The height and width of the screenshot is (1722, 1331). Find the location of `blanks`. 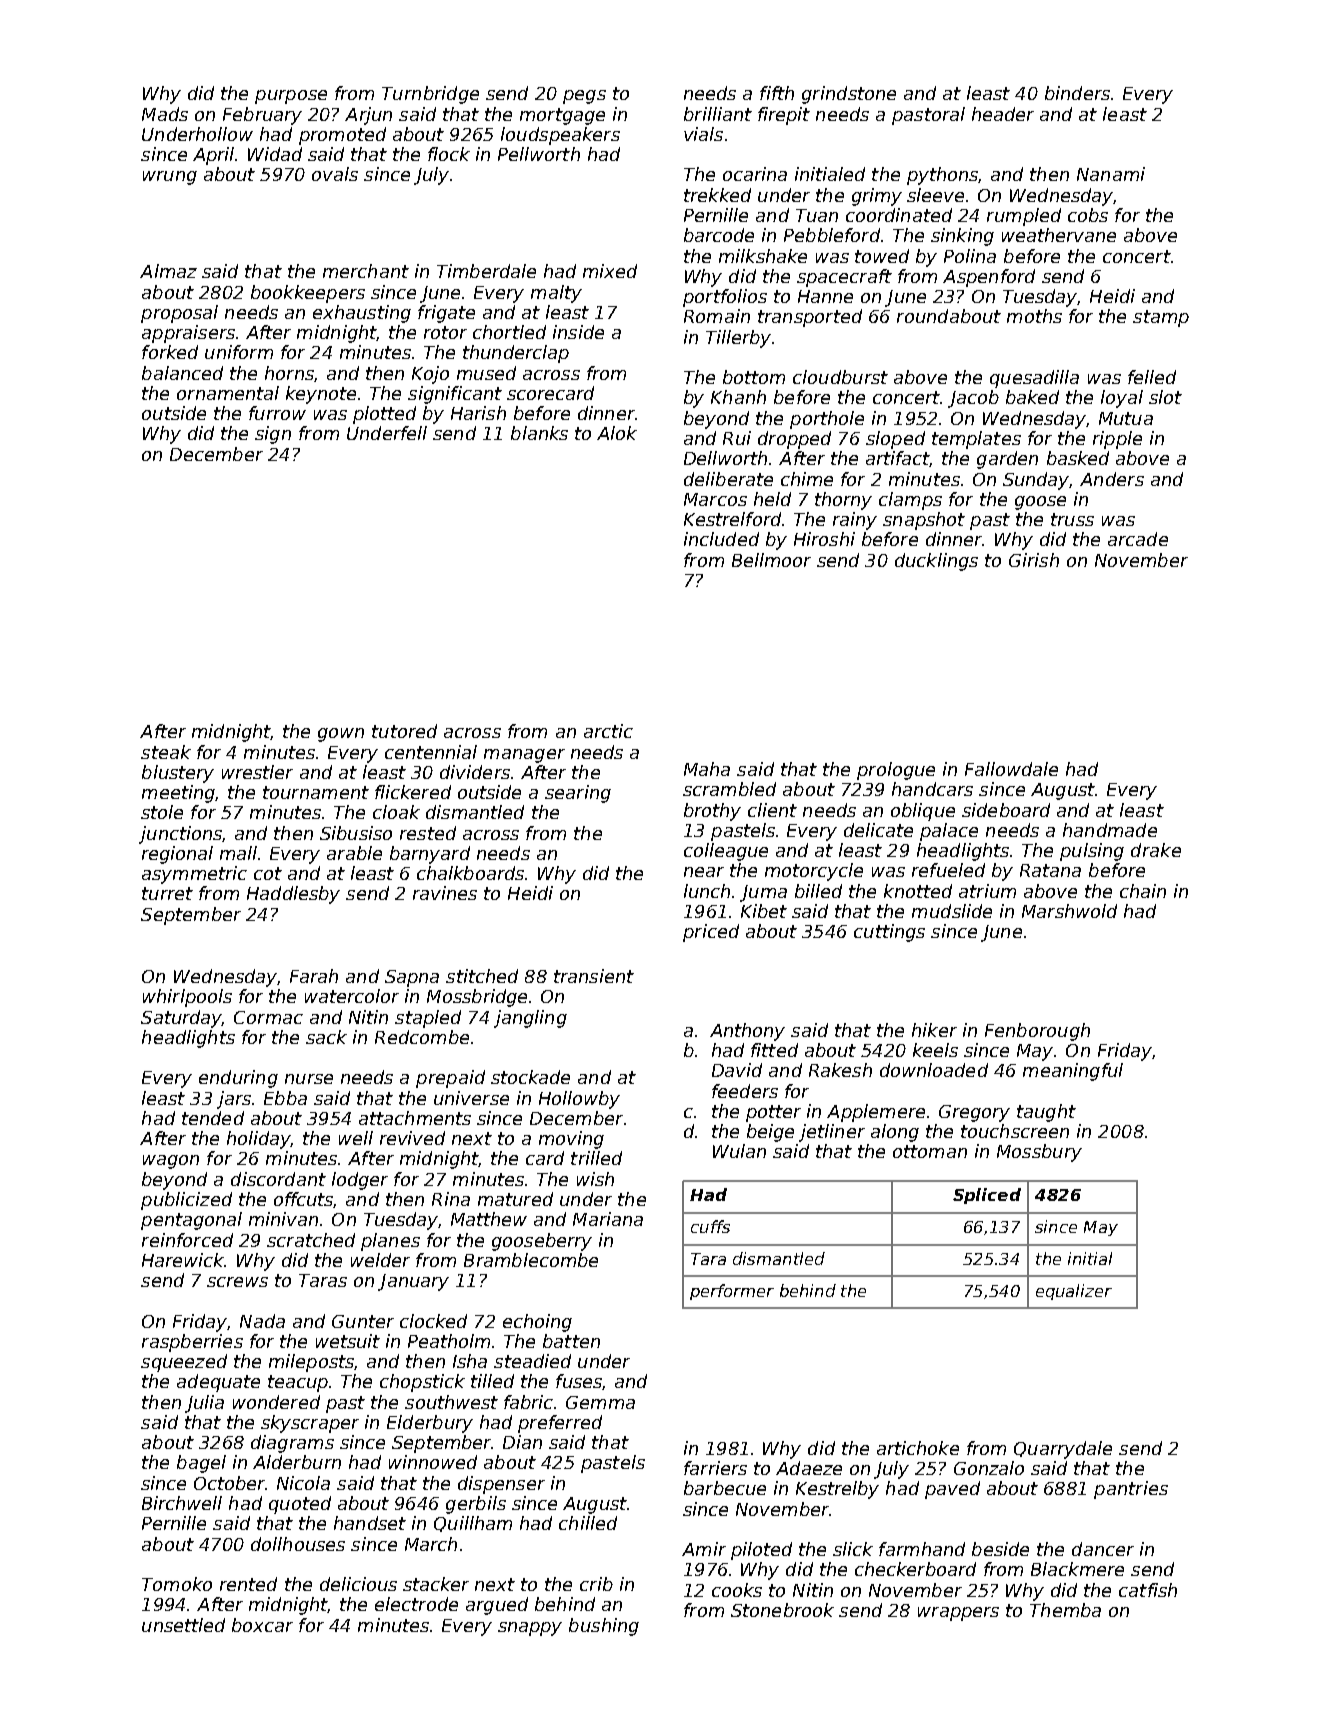

blanks is located at coordinates (539, 433).
